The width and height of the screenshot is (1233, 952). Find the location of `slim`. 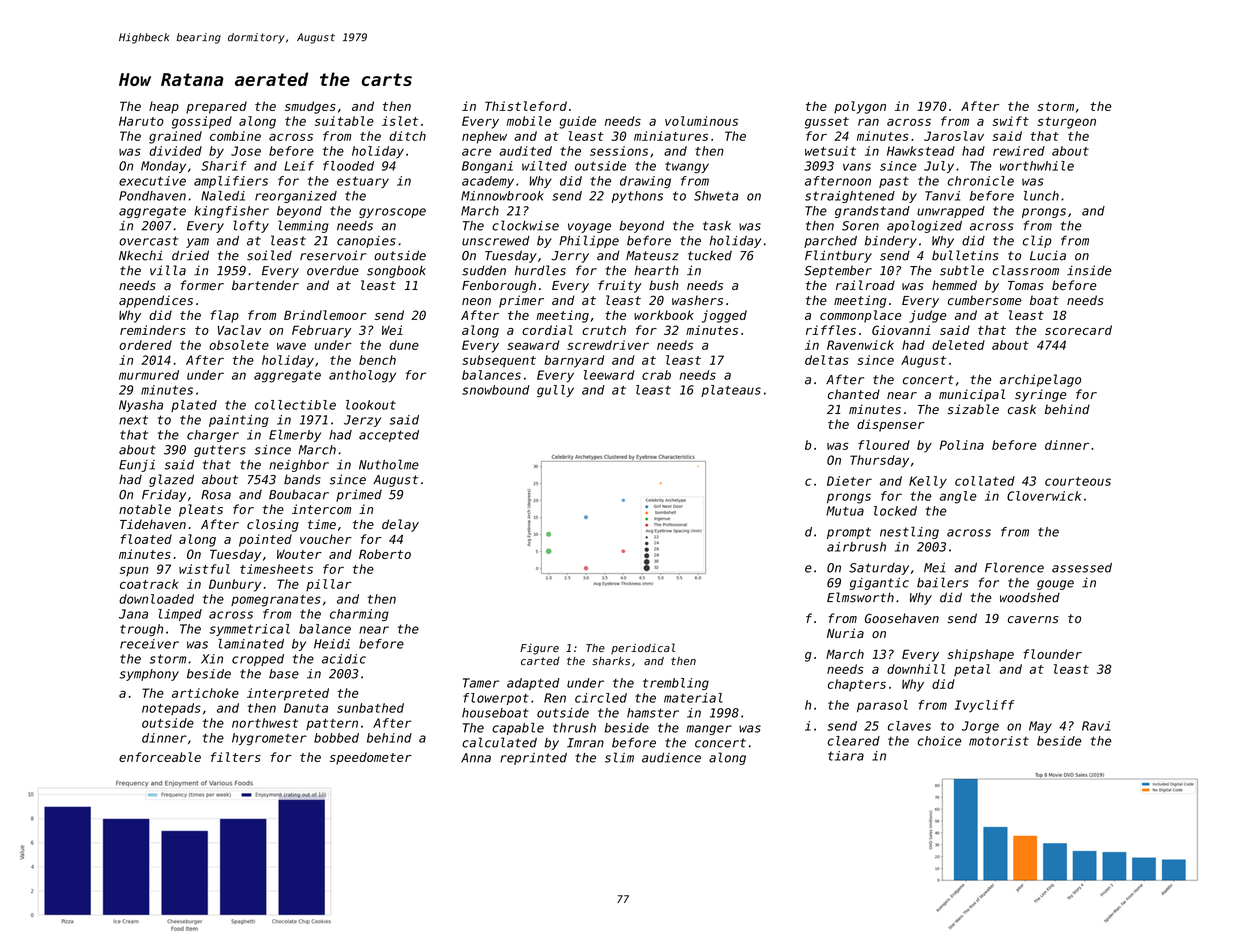

slim is located at coordinates (619, 757).
